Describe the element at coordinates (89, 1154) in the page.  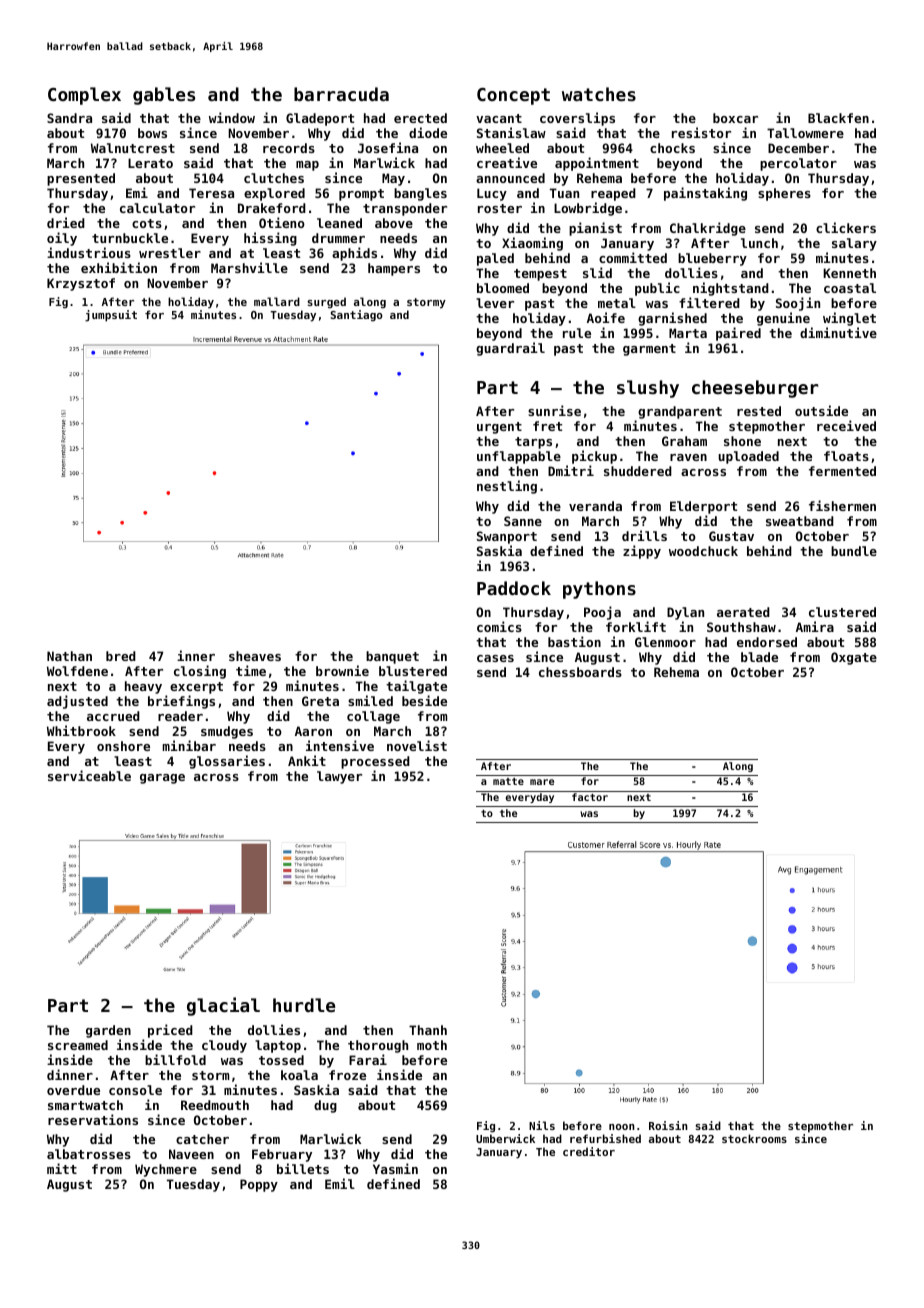
I see `albatrosses` at that location.
